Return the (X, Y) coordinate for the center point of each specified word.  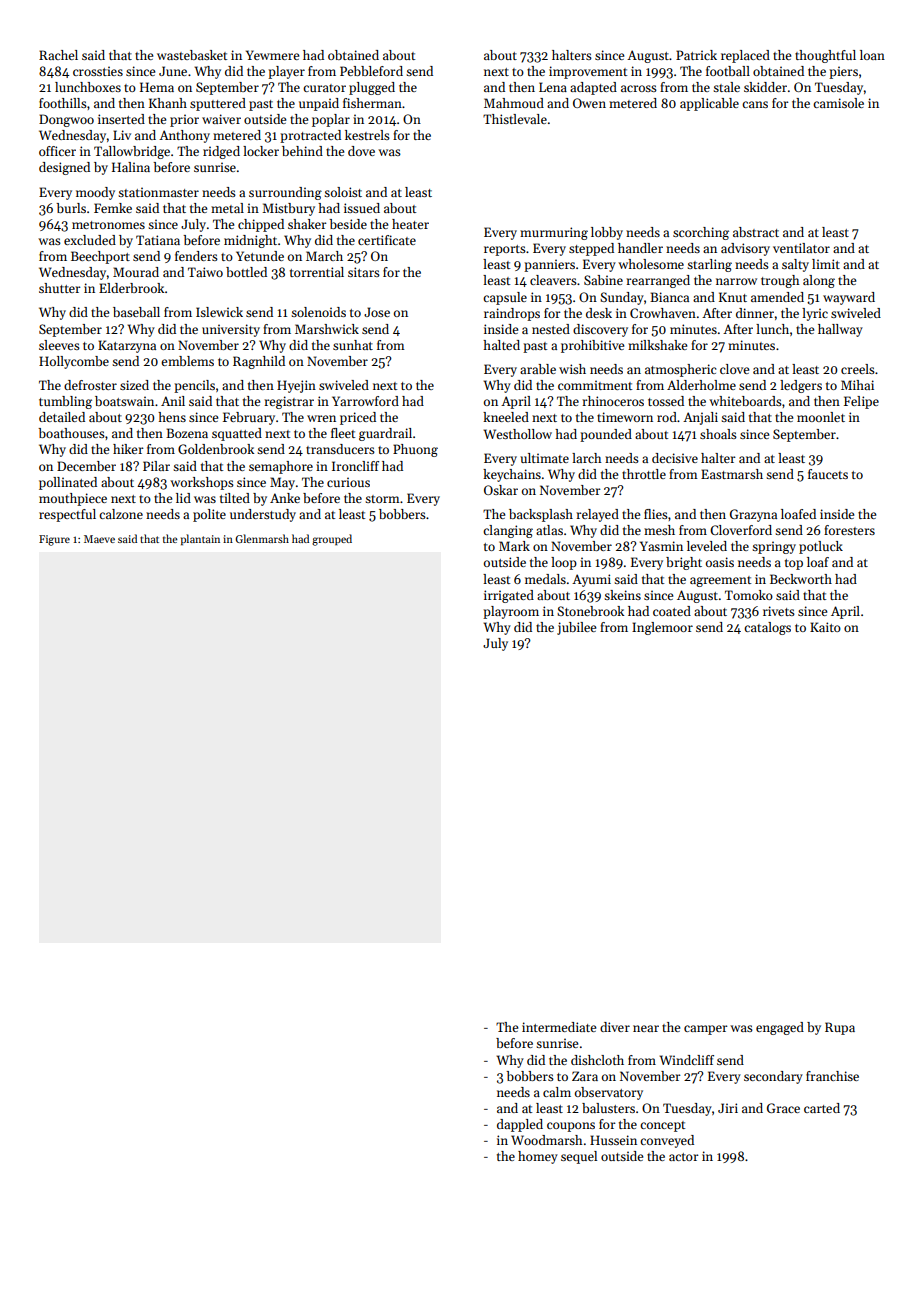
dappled (520, 1125)
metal (227, 208)
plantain (200, 540)
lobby (607, 233)
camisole (838, 103)
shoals (718, 434)
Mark (514, 546)
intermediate (559, 1027)
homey (538, 1157)
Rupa (840, 1028)
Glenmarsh (262, 538)
